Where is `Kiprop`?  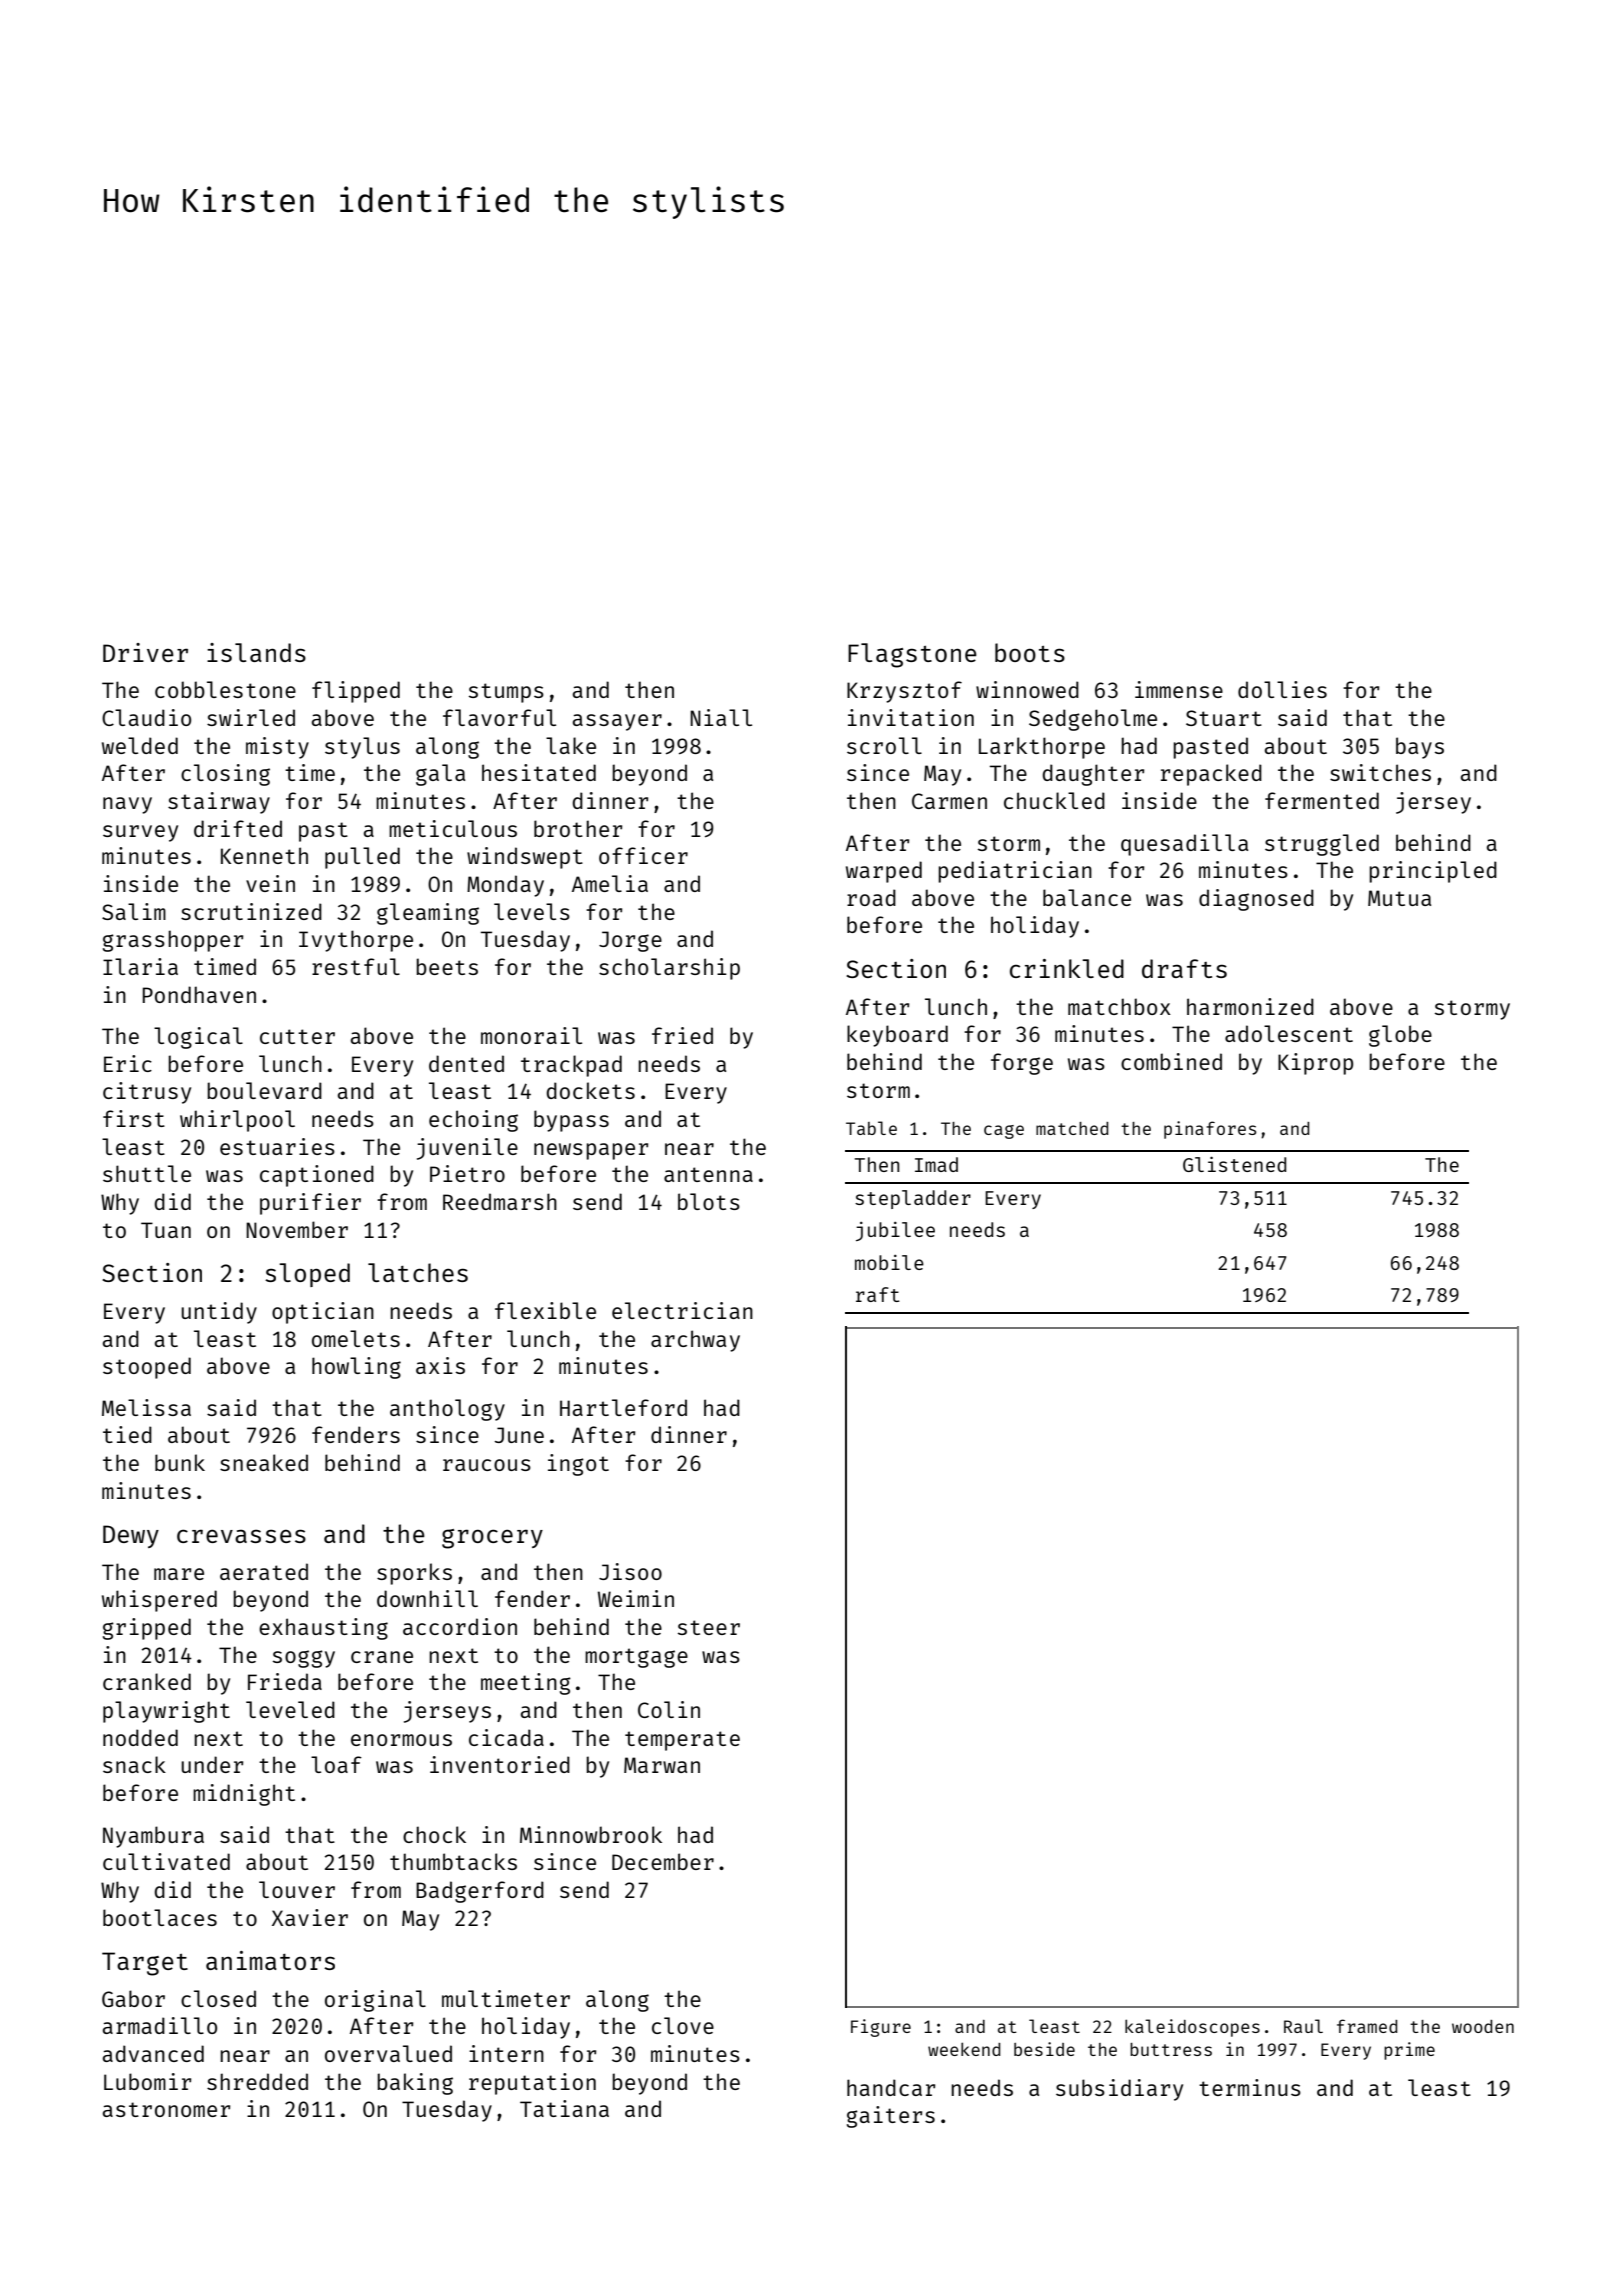
Kiprop is located at coordinates (1315, 1064).
